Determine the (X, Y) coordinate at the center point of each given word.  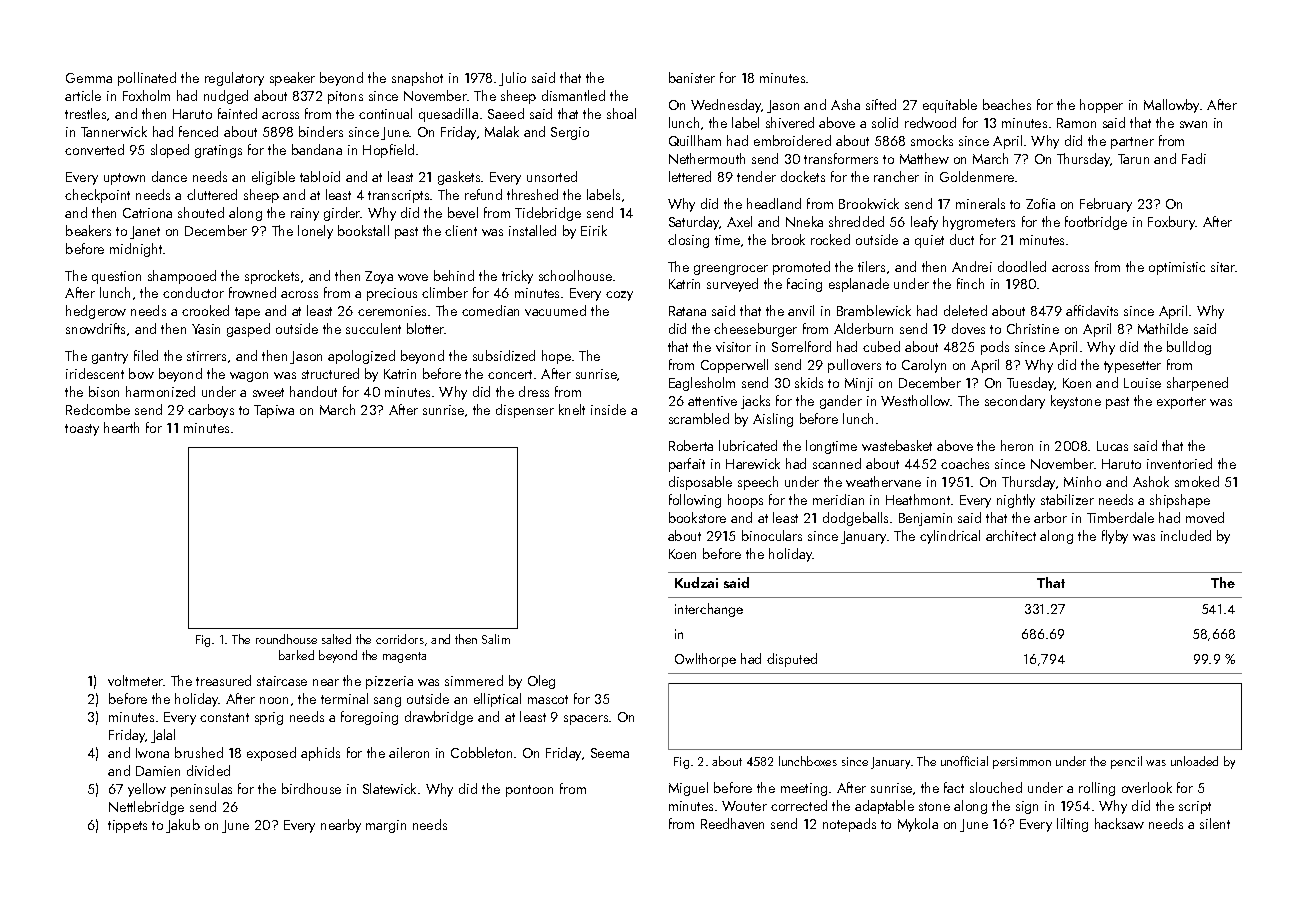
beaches (1007, 104)
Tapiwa (274, 411)
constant (224, 717)
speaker (292, 79)
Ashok (1151, 481)
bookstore (697, 517)
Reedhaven (732, 823)
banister (692, 77)
